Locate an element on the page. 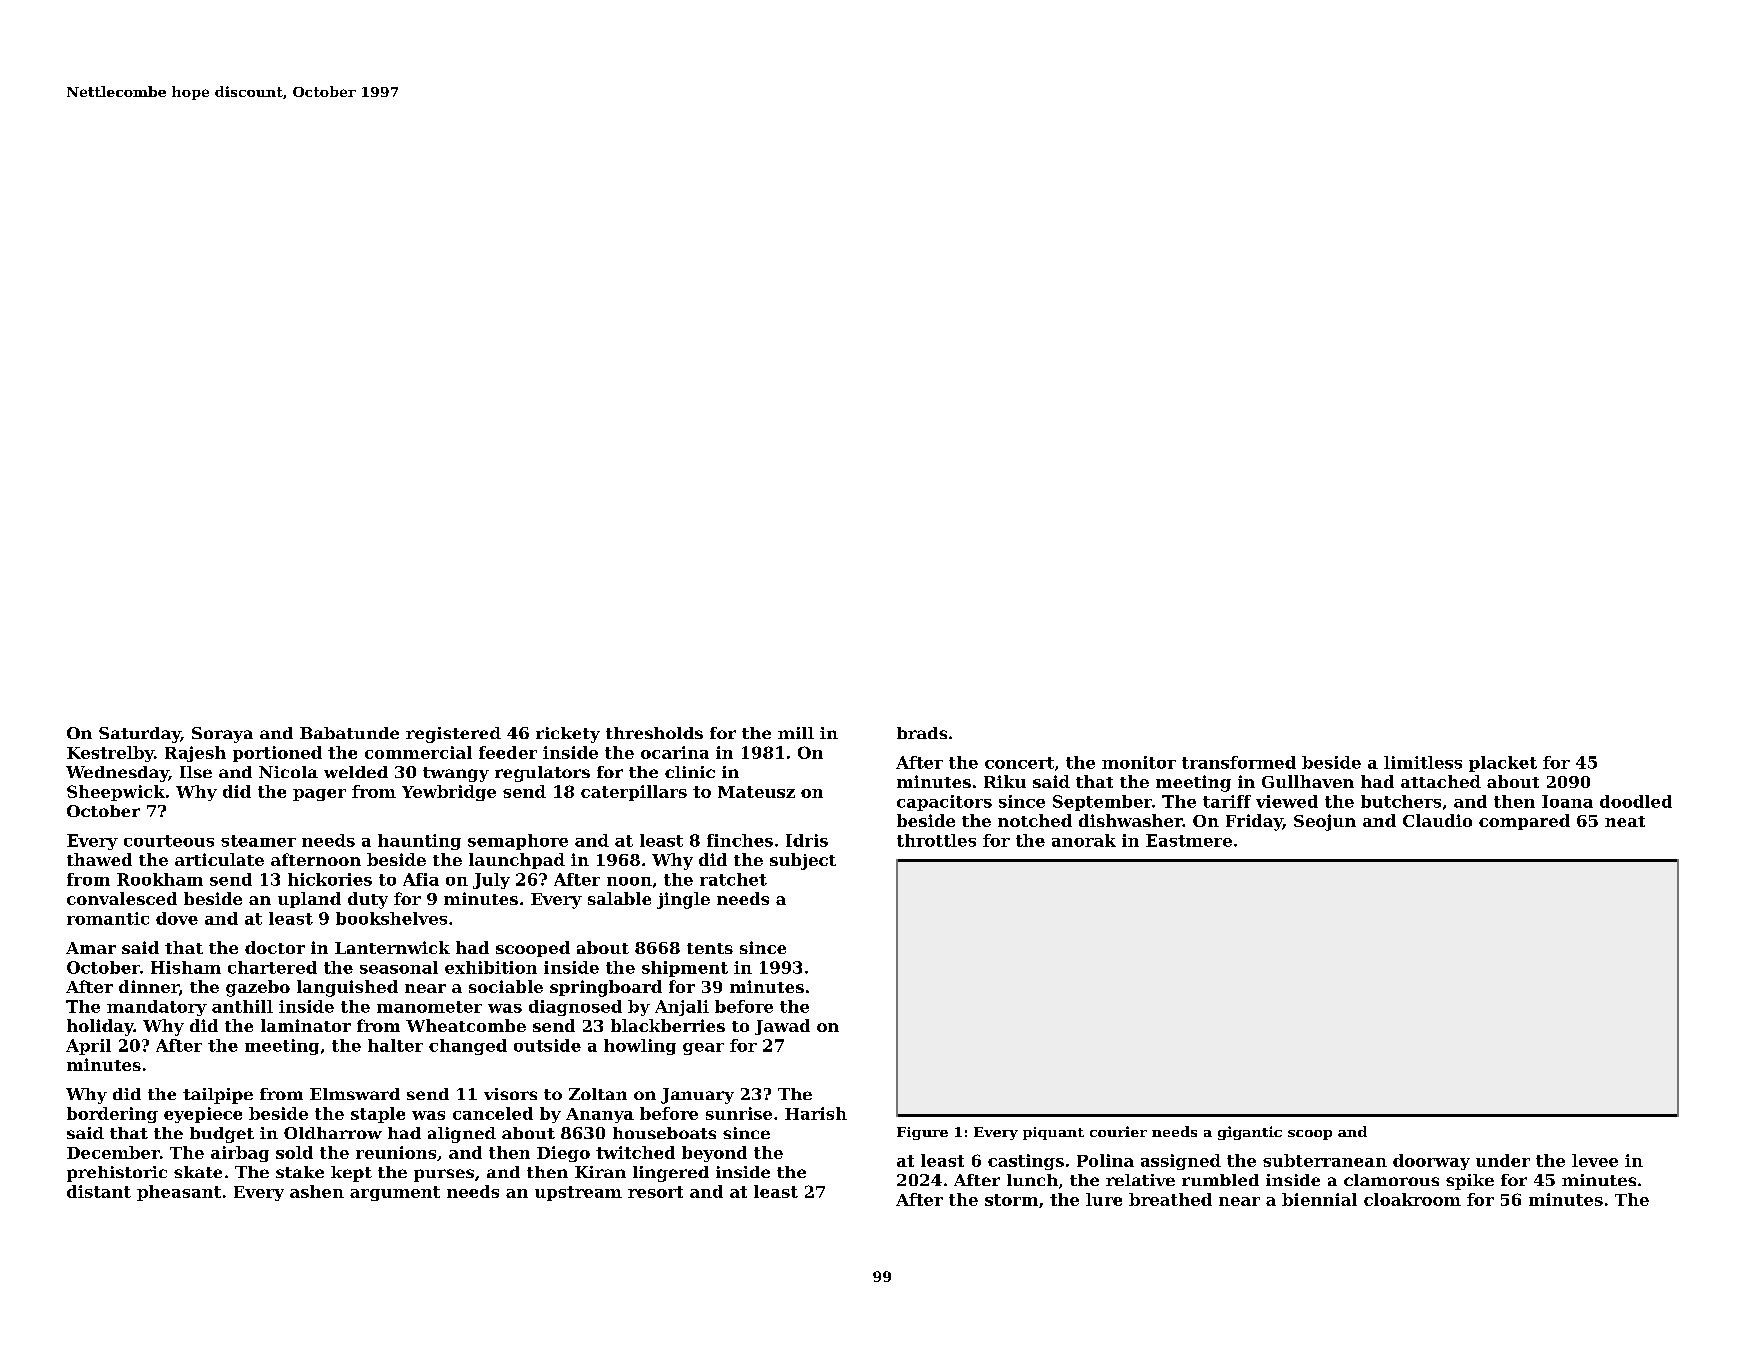  throttles is located at coordinates (936, 840).
